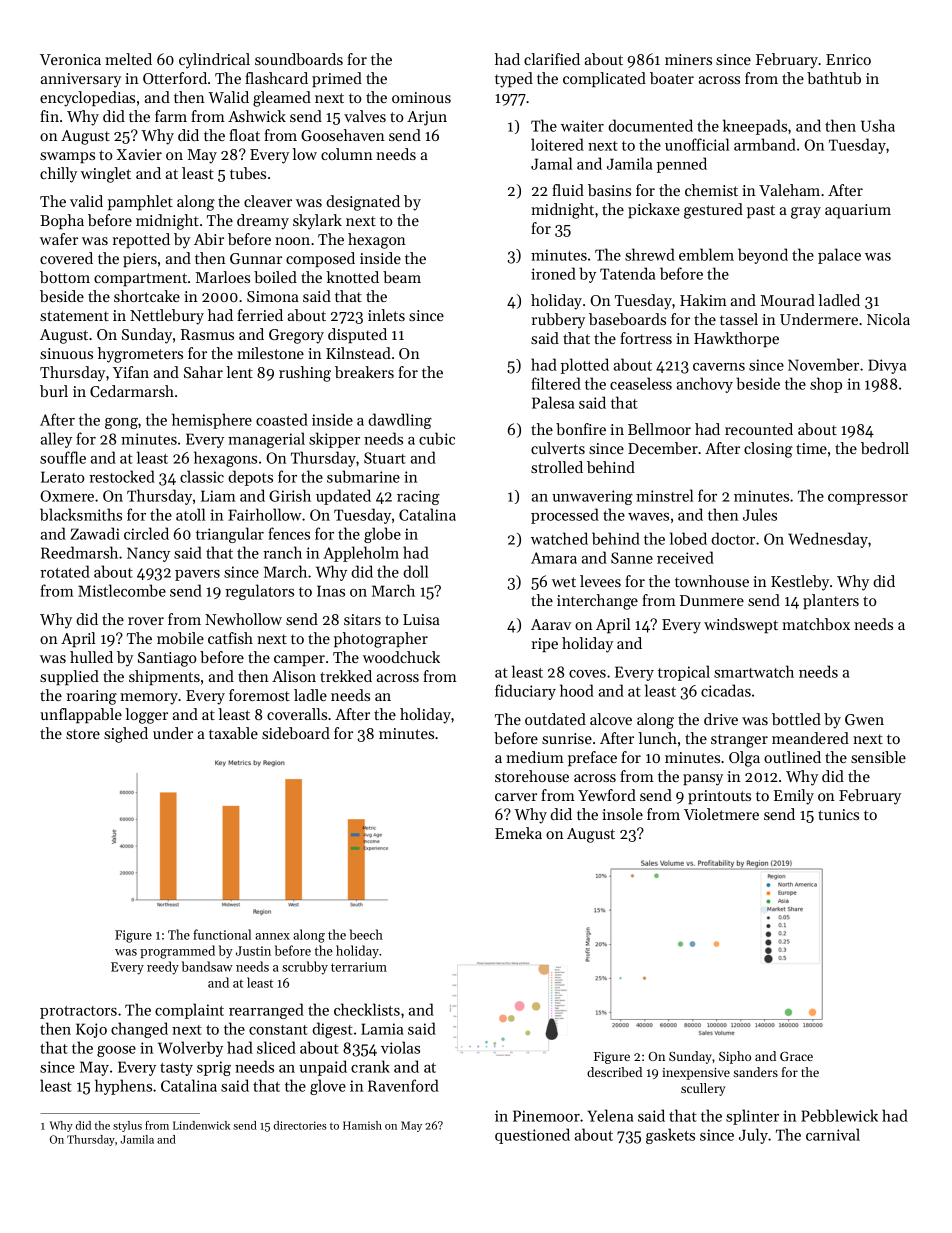 This image has height=1233, width=952. I want to click on statement, so click(74, 316).
